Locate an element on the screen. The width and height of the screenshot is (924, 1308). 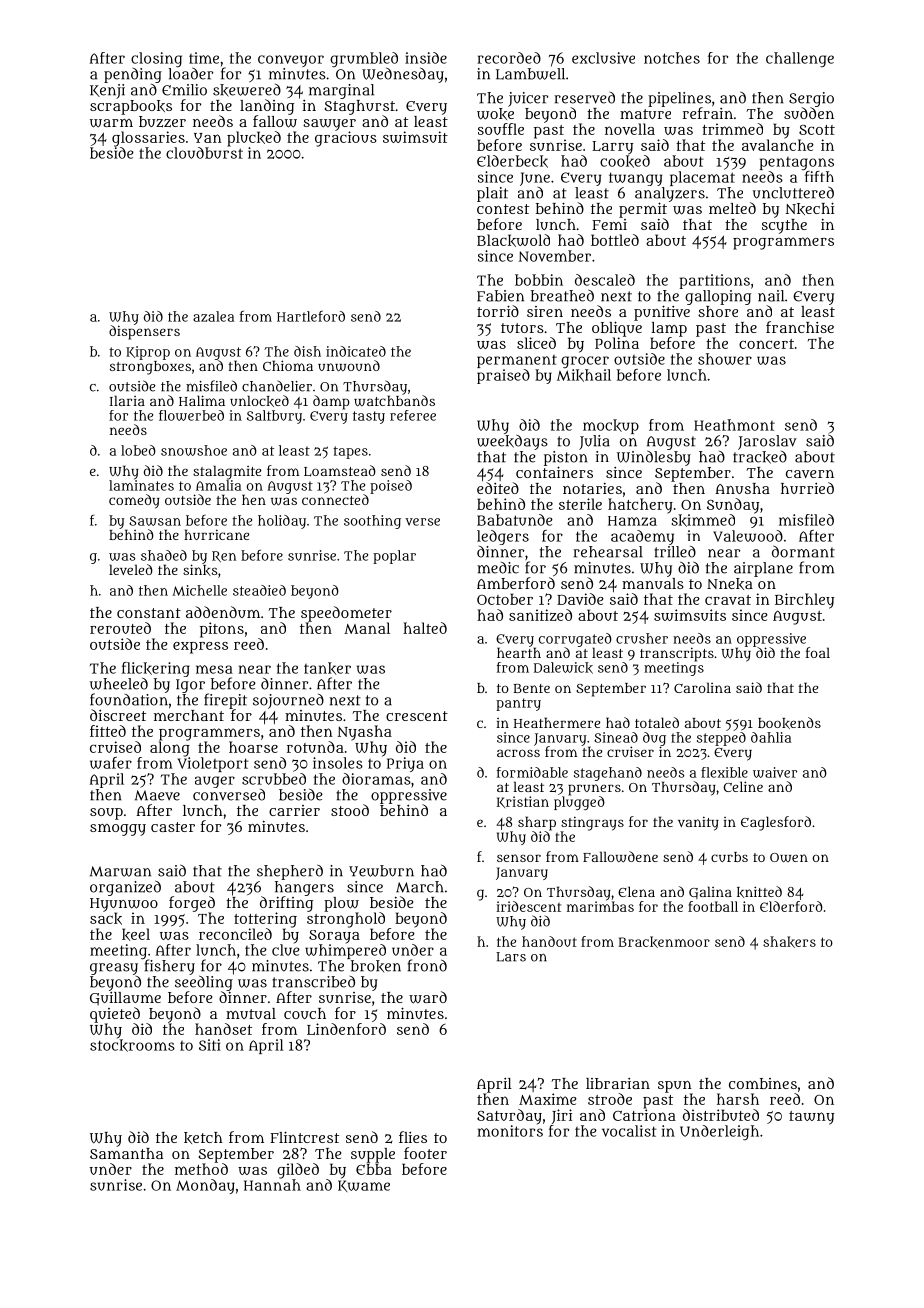
leveled is located at coordinates (131, 569).
